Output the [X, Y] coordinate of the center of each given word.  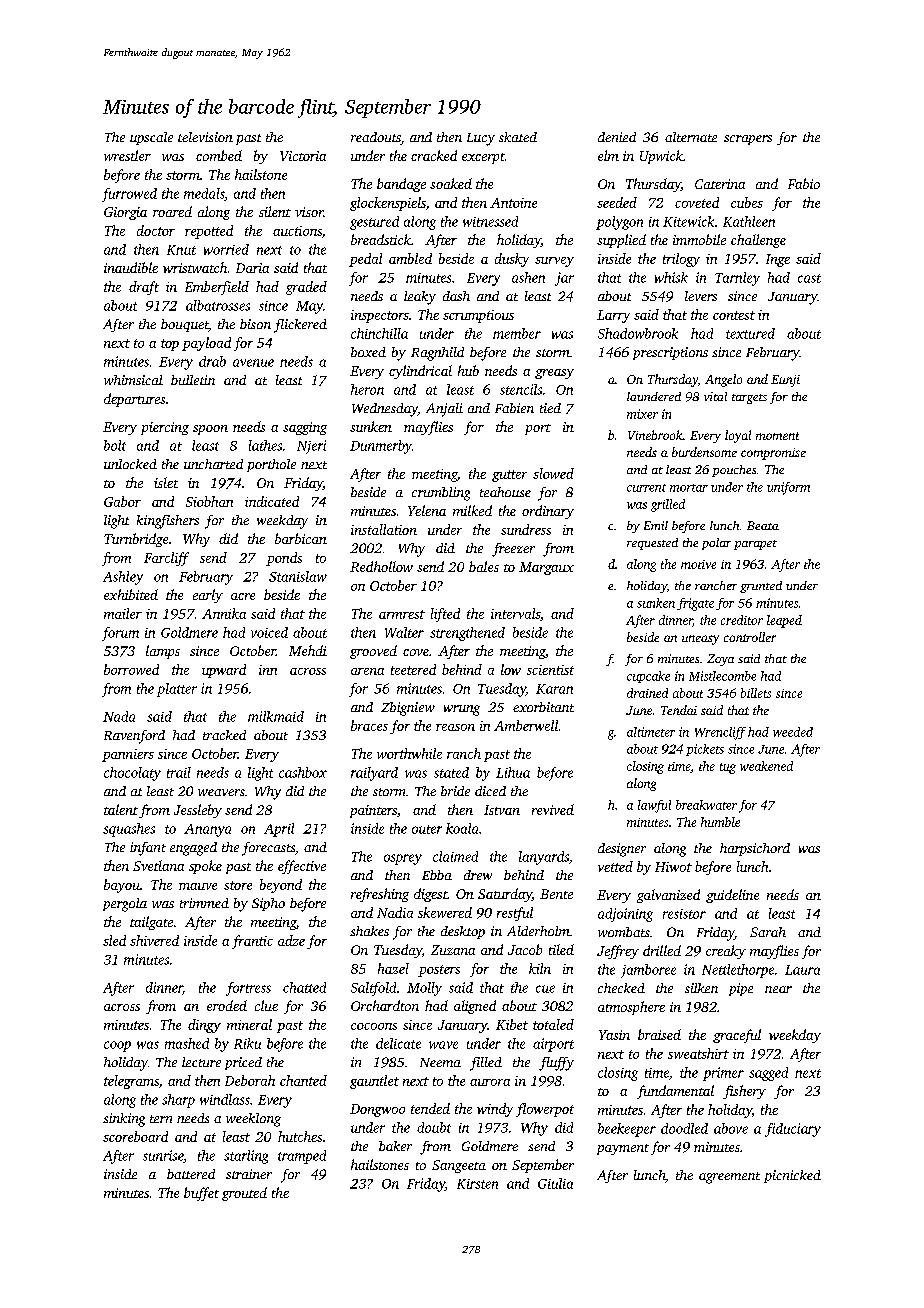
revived [553, 809]
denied [617, 137]
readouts [376, 138]
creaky [726, 952]
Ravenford [134, 737]
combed [219, 155]
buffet [201, 1194]
